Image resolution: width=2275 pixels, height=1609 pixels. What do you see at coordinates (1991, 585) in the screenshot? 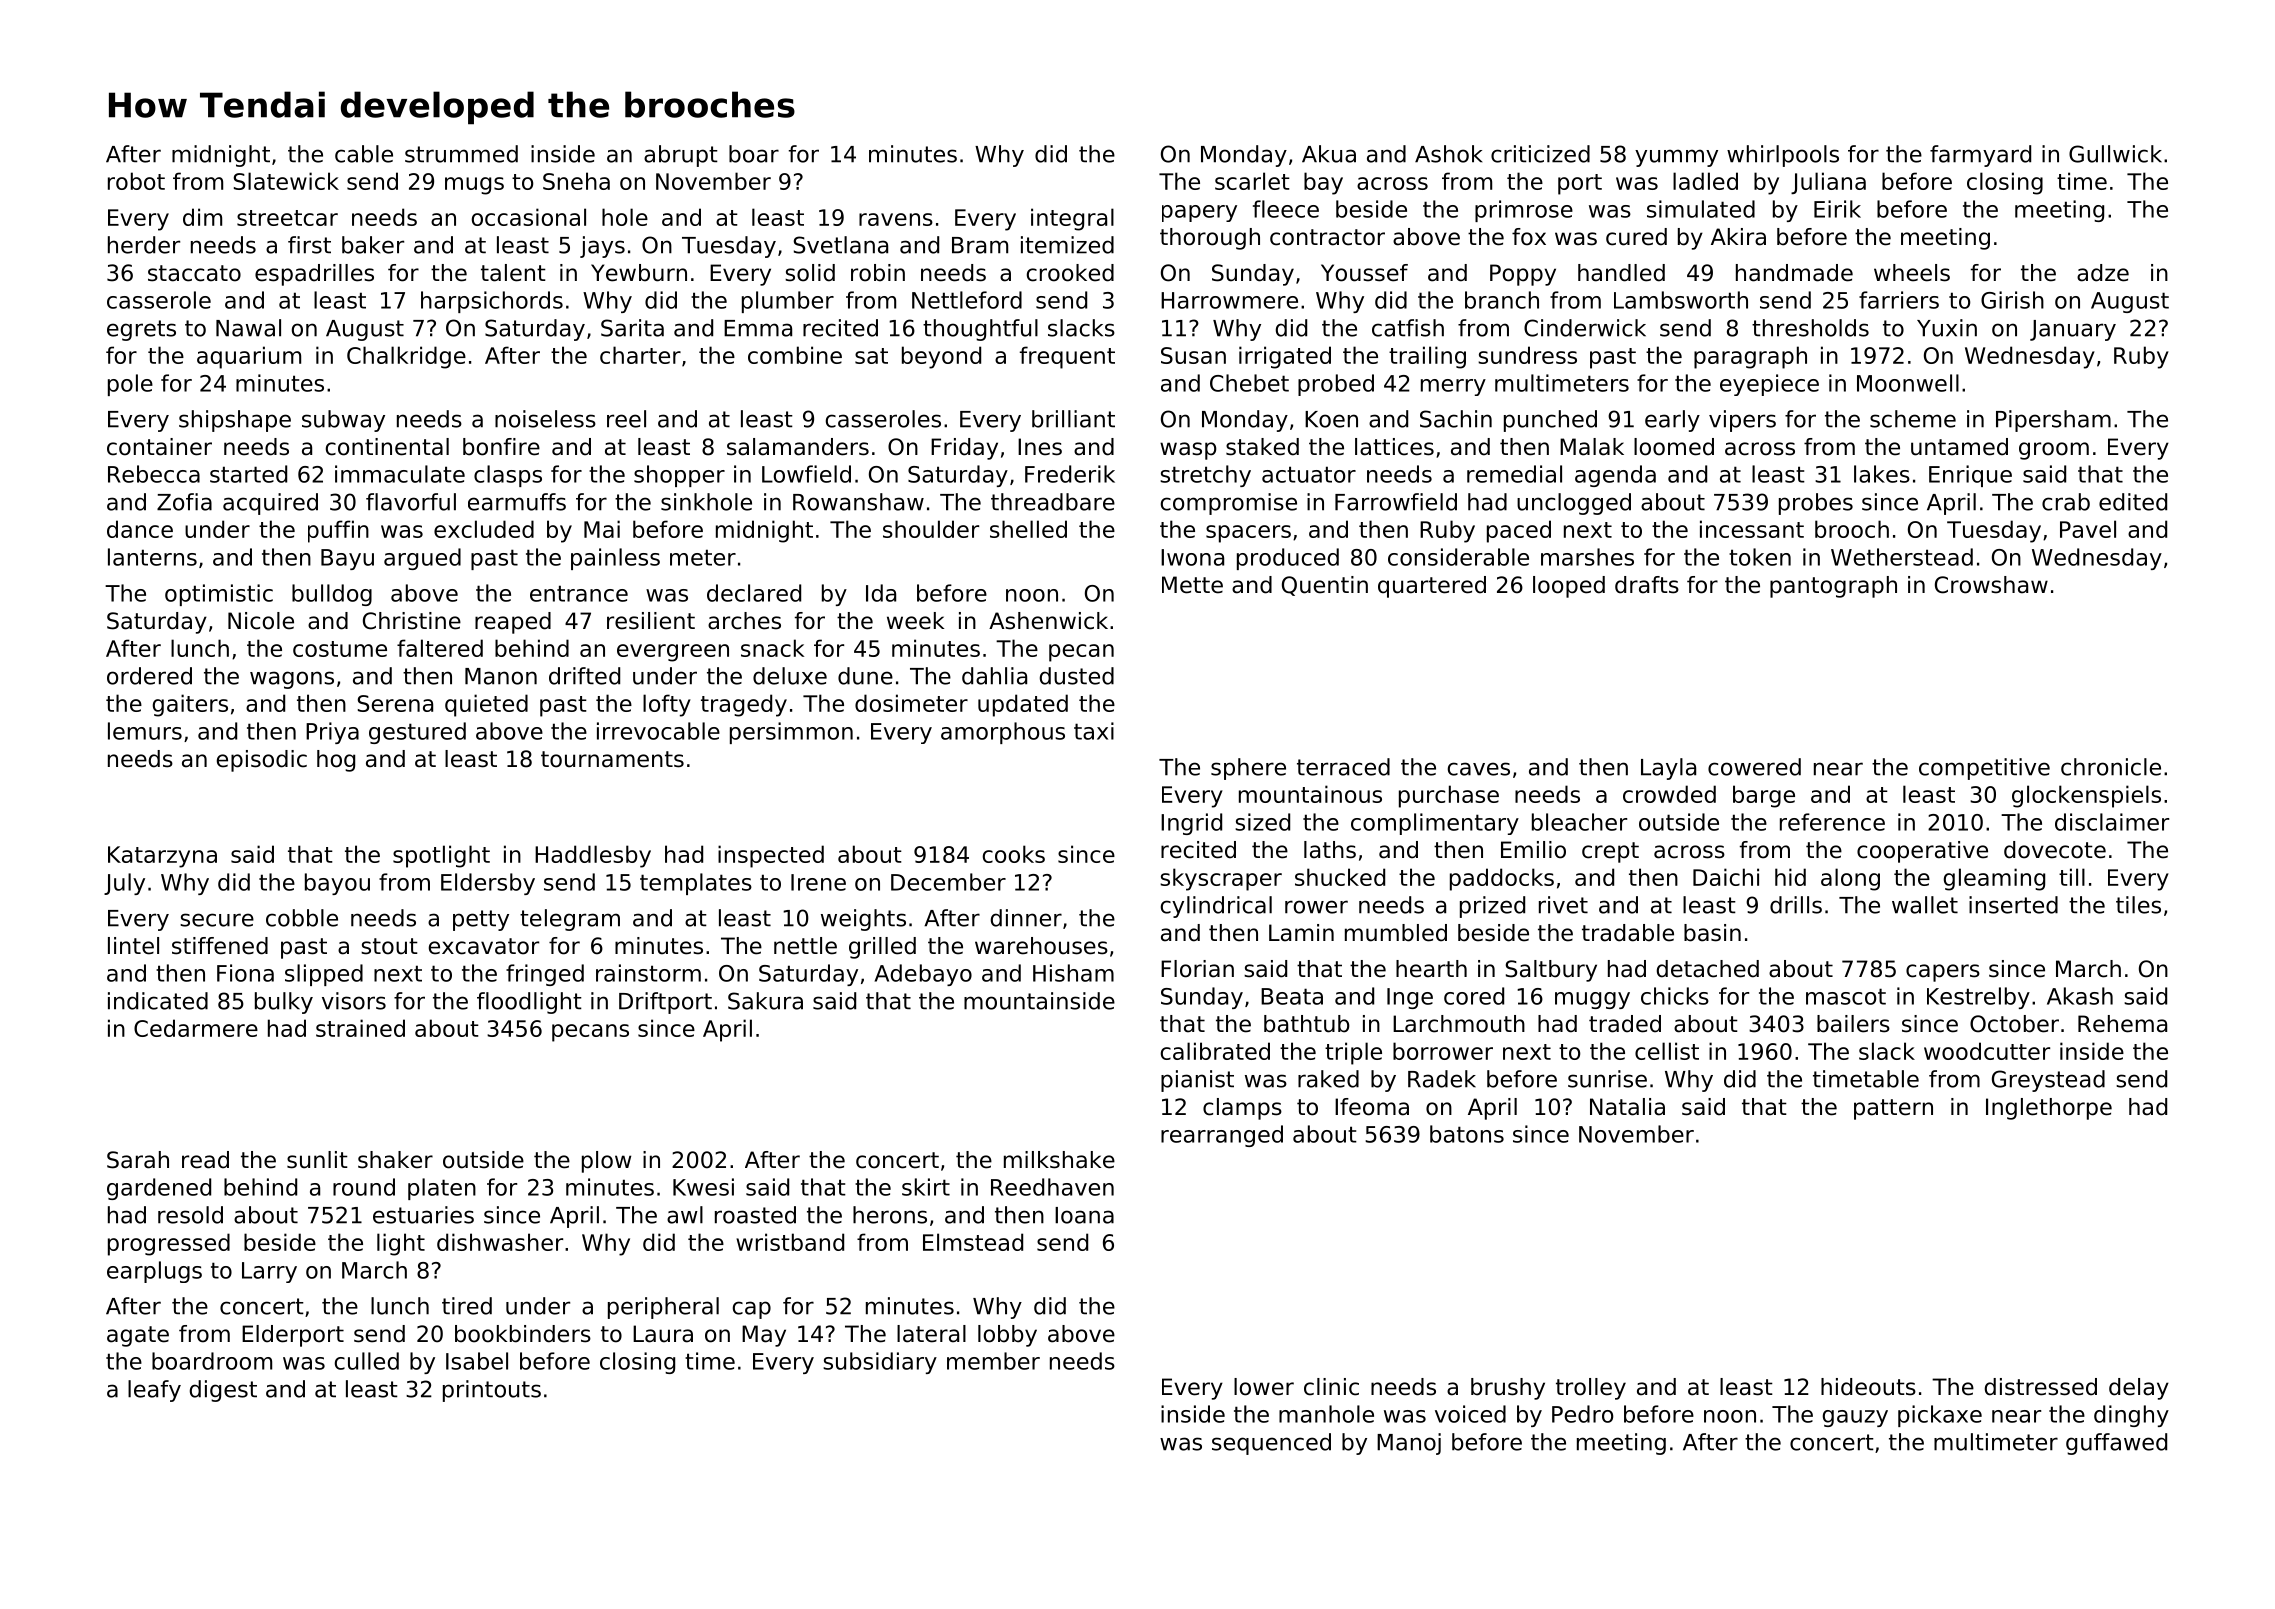
I see `Crowshaw` at bounding box center [1991, 585].
